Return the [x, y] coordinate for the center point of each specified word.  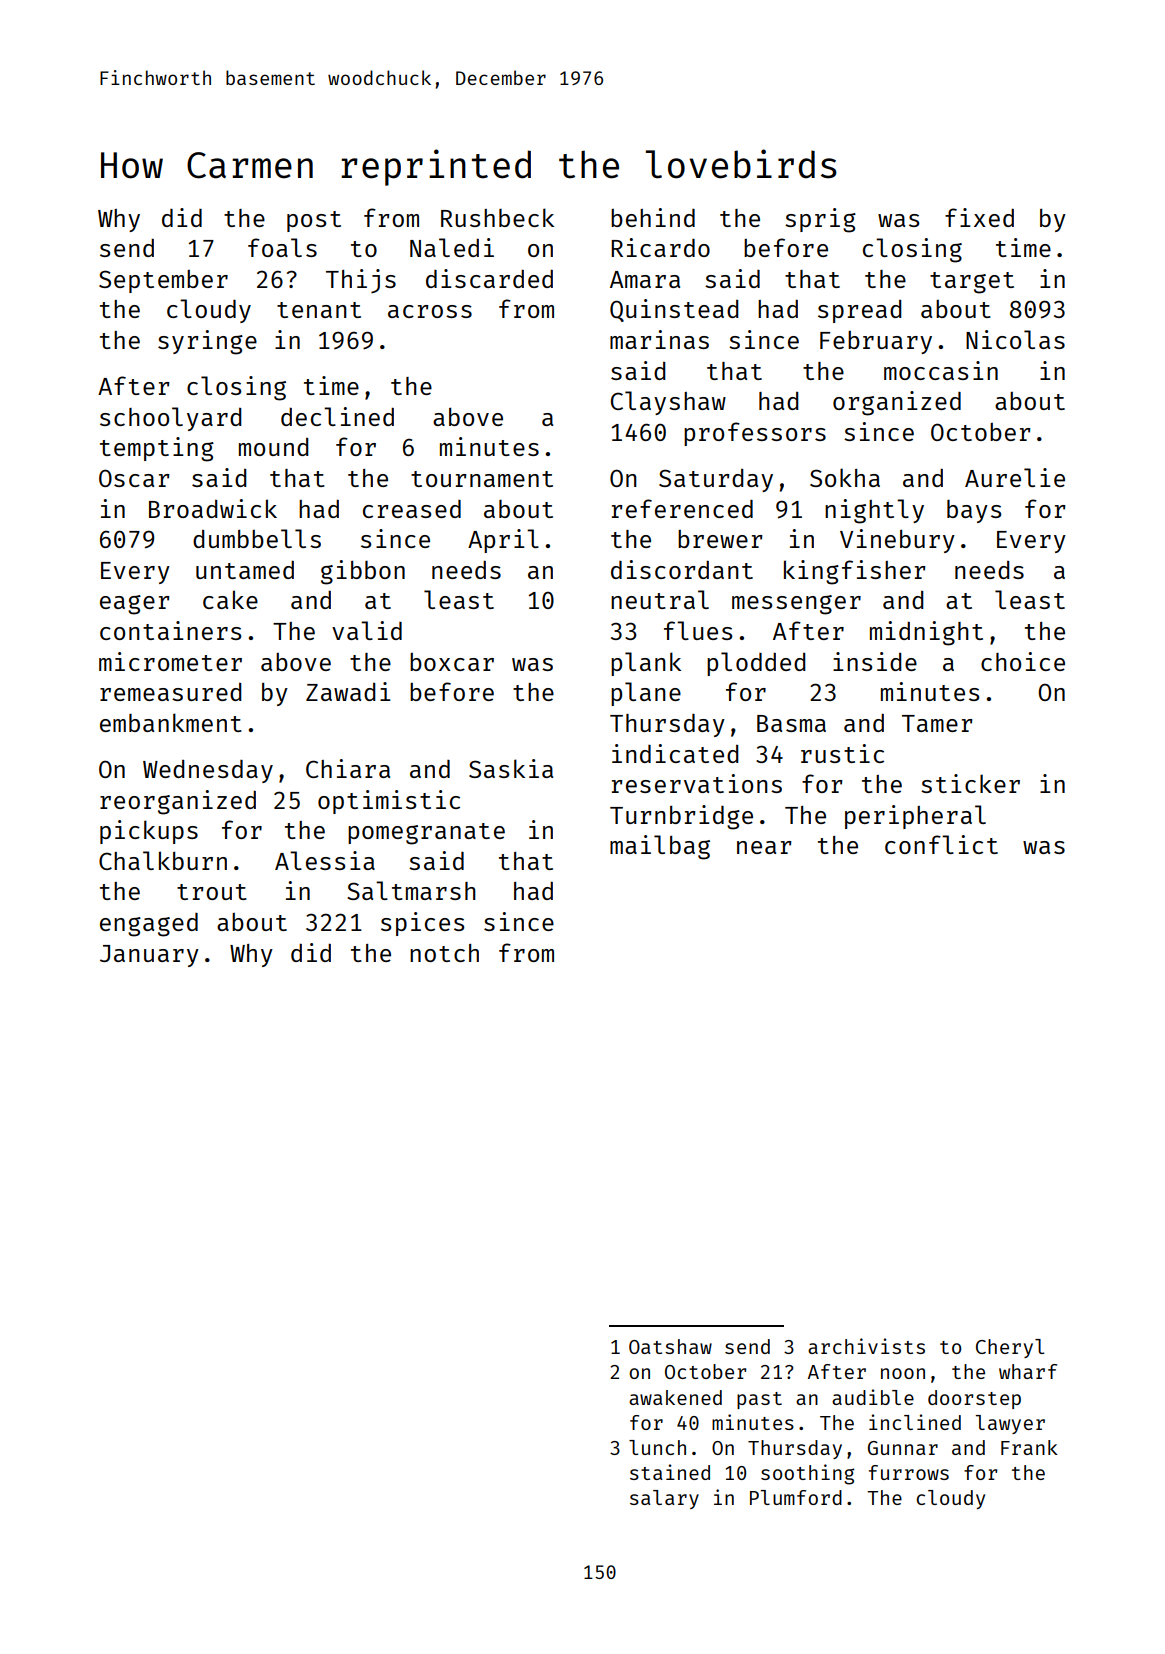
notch [444, 953]
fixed [979, 217]
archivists [866, 1346]
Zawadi [348, 691]
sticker [970, 783]
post [314, 221]
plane [646, 694]
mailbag [660, 847]
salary [664, 1499]
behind [653, 217]
